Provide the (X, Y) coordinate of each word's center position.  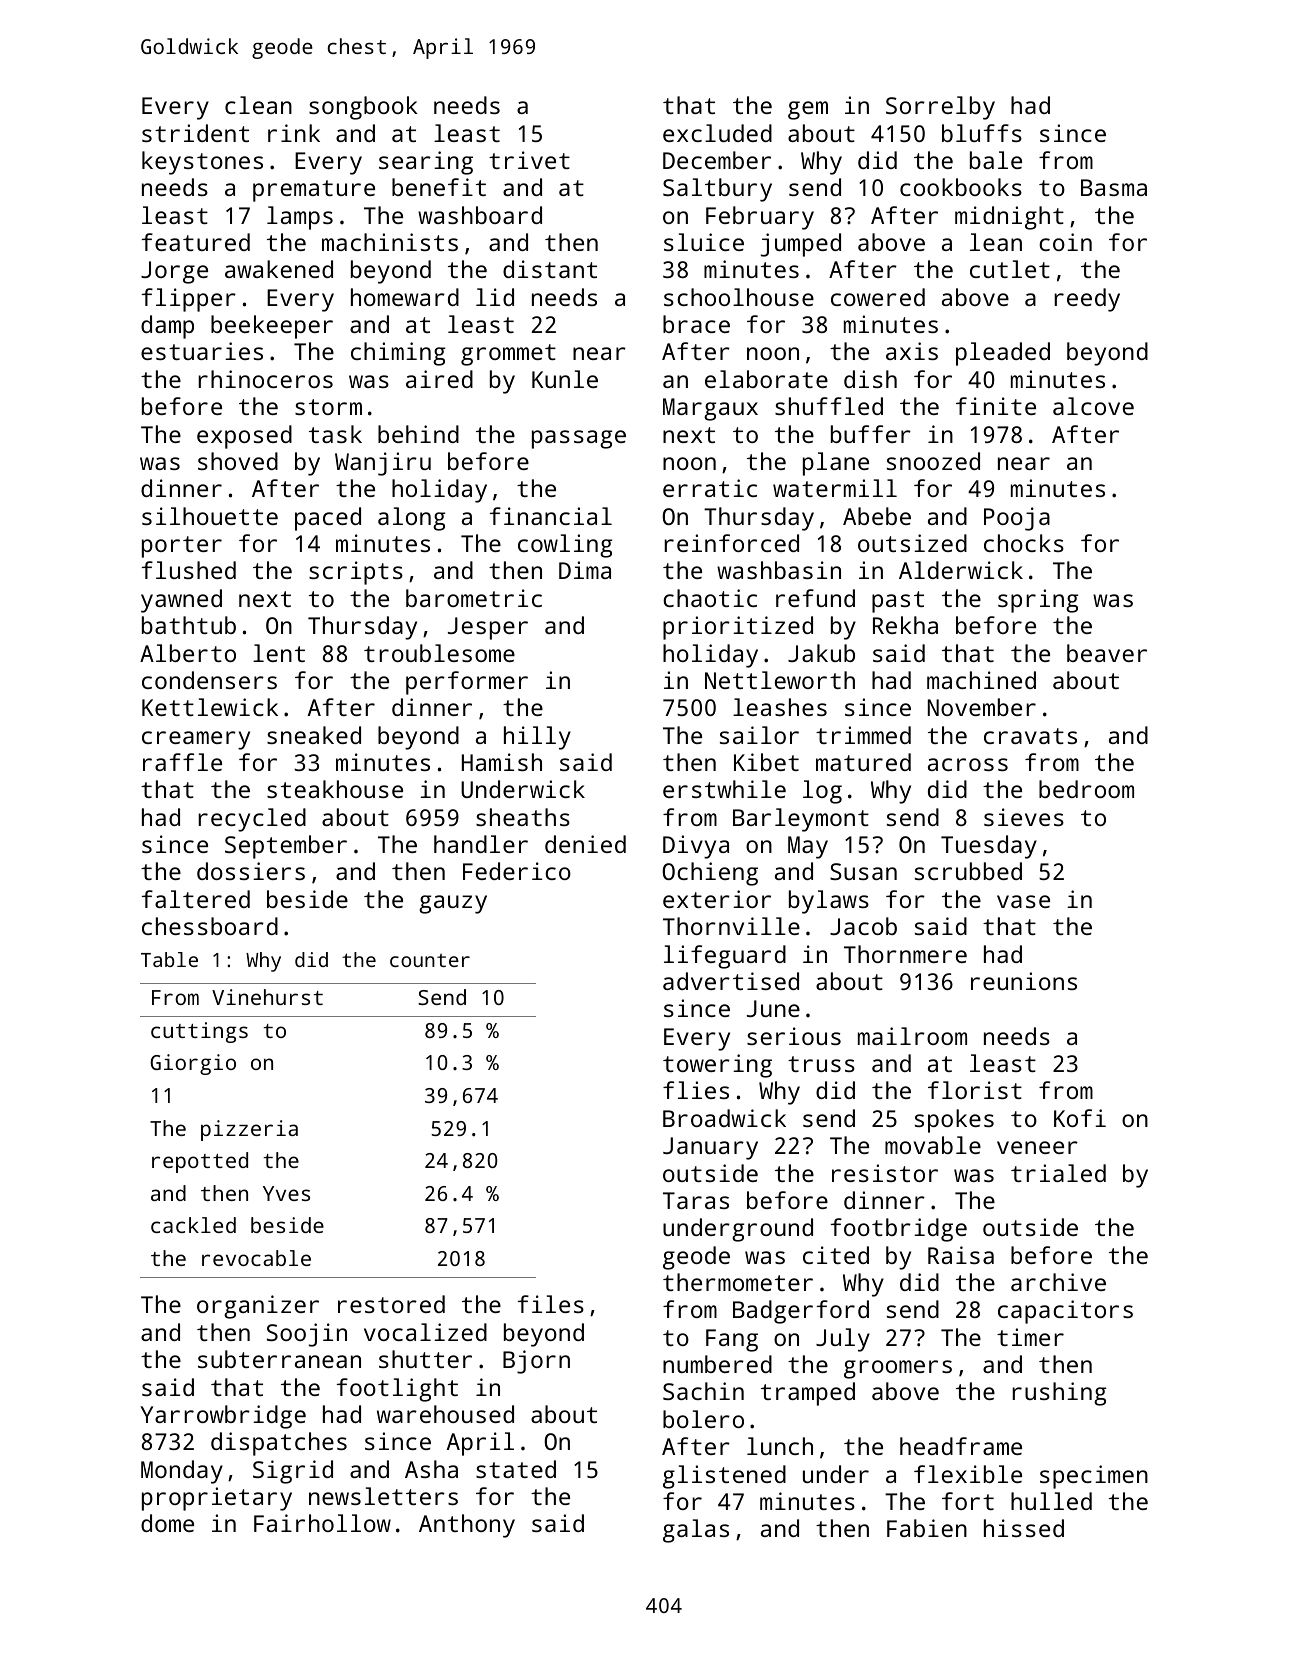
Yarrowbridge (223, 1417)
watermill (835, 488)
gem (808, 110)
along (411, 519)
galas (696, 1531)
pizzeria (249, 1130)
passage (579, 439)
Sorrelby (940, 108)
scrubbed (968, 871)
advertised (731, 981)
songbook (363, 108)
